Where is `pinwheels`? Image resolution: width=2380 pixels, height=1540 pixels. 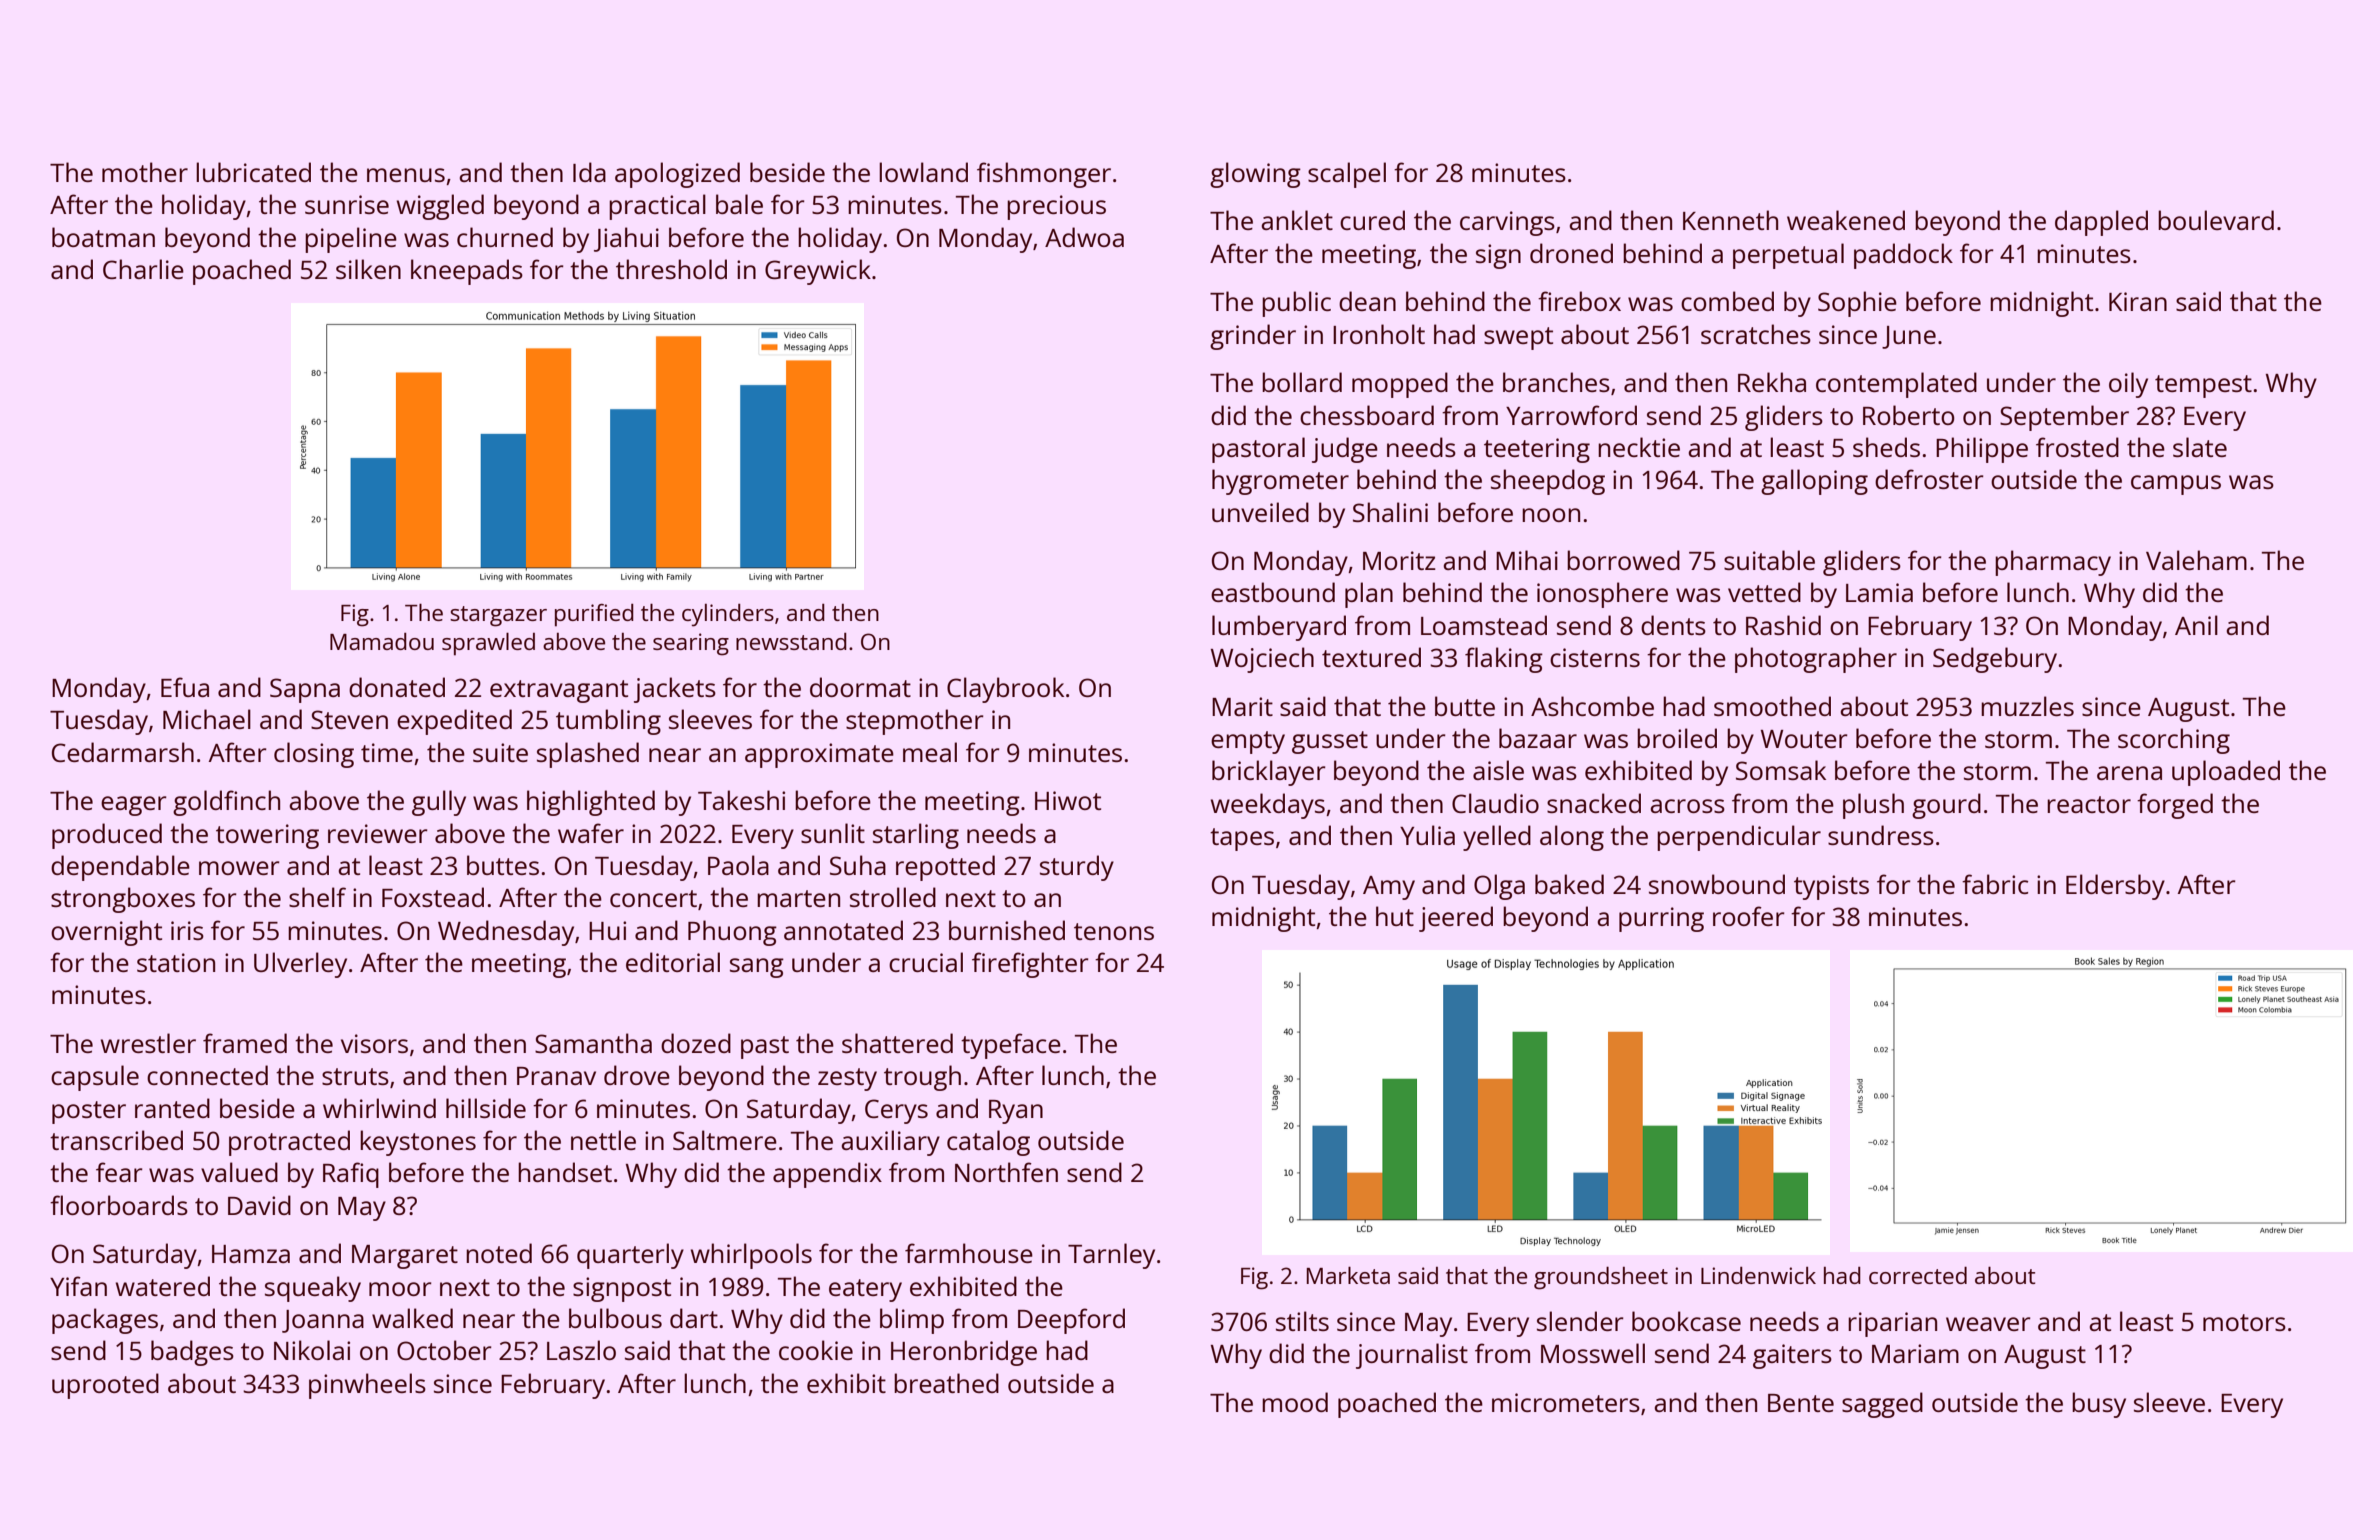 pinwheels is located at coordinates (367, 1386).
